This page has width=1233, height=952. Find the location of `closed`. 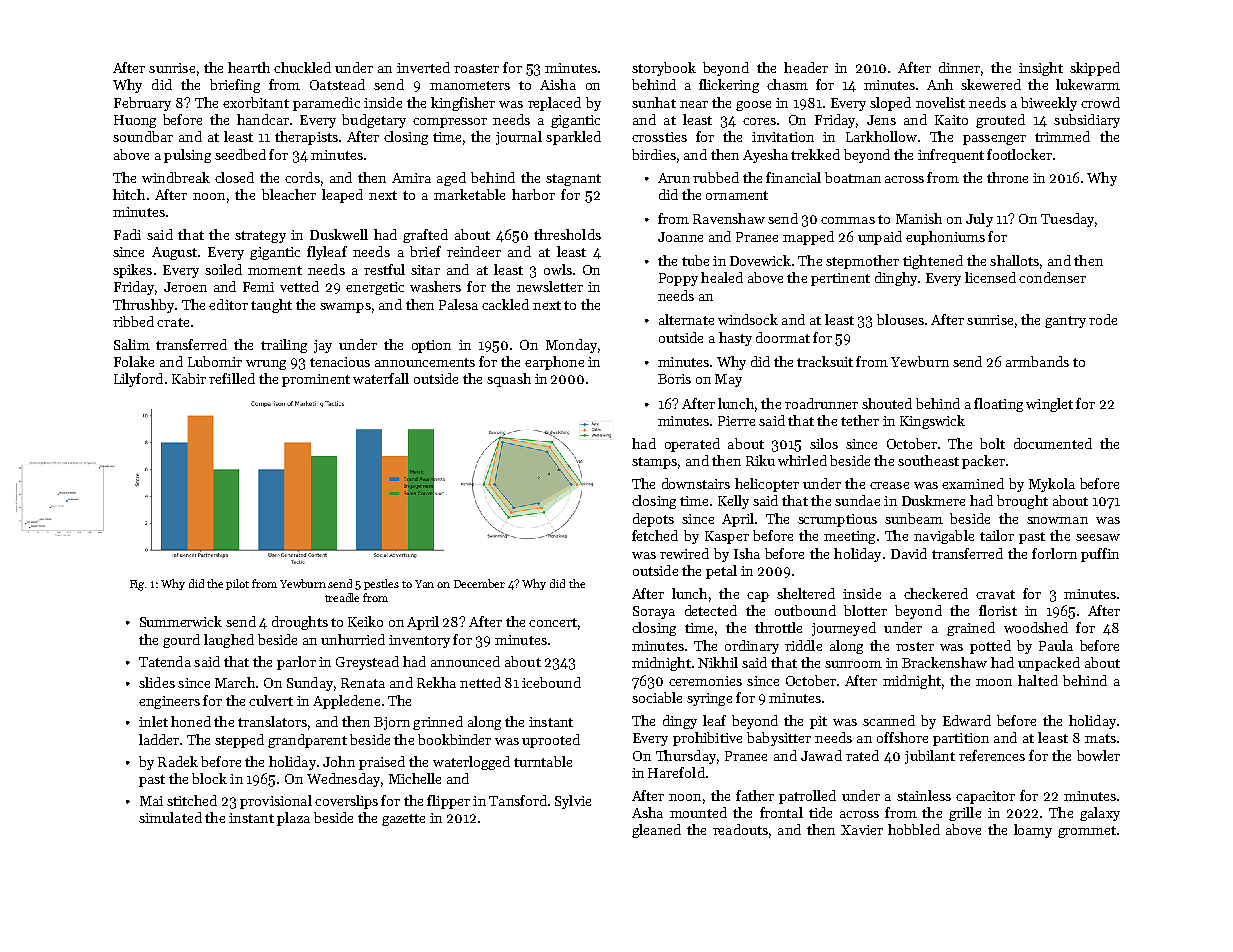

closed is located at coordinates (234, 177).
